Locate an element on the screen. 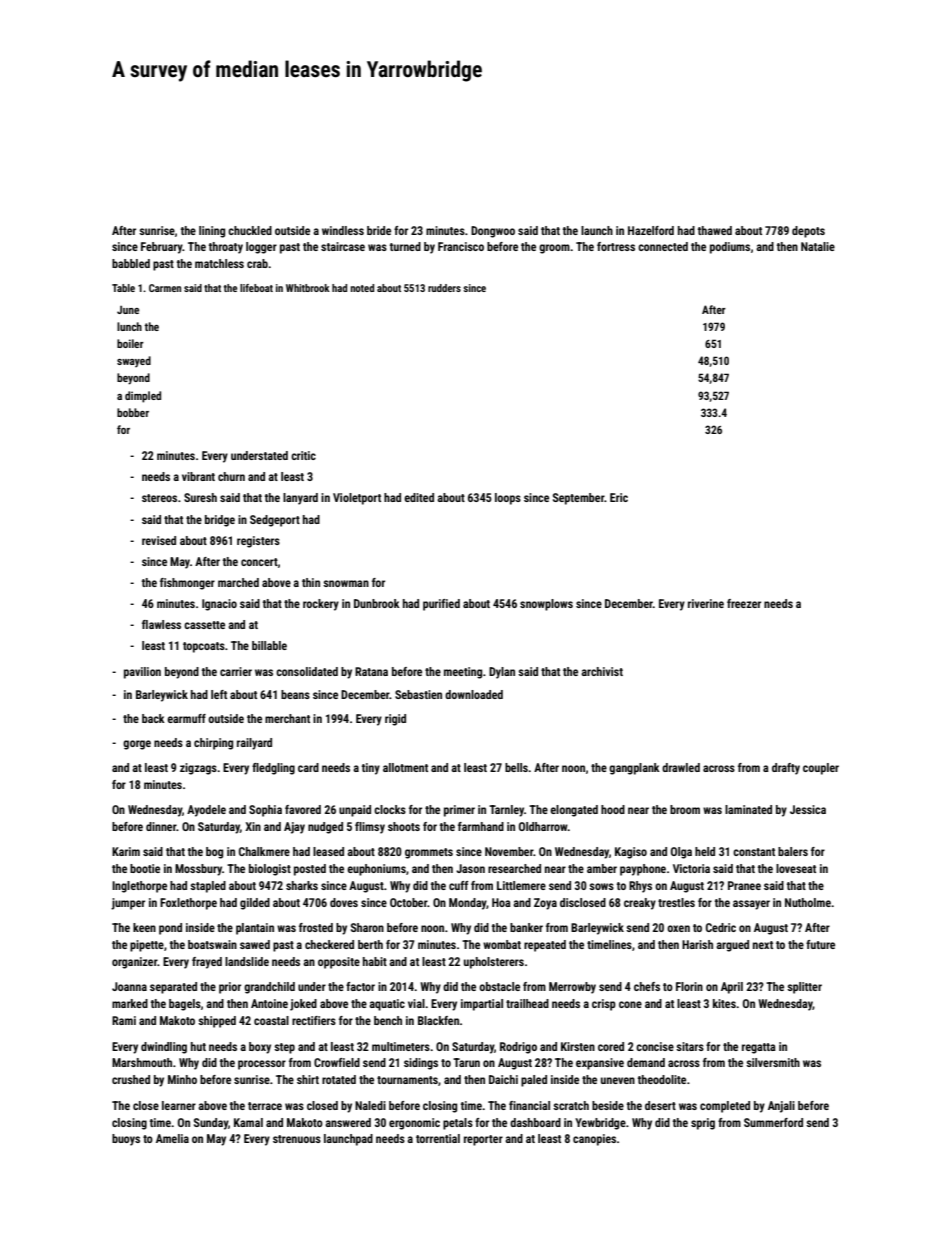  edited is located at coordinates (419, 497).
